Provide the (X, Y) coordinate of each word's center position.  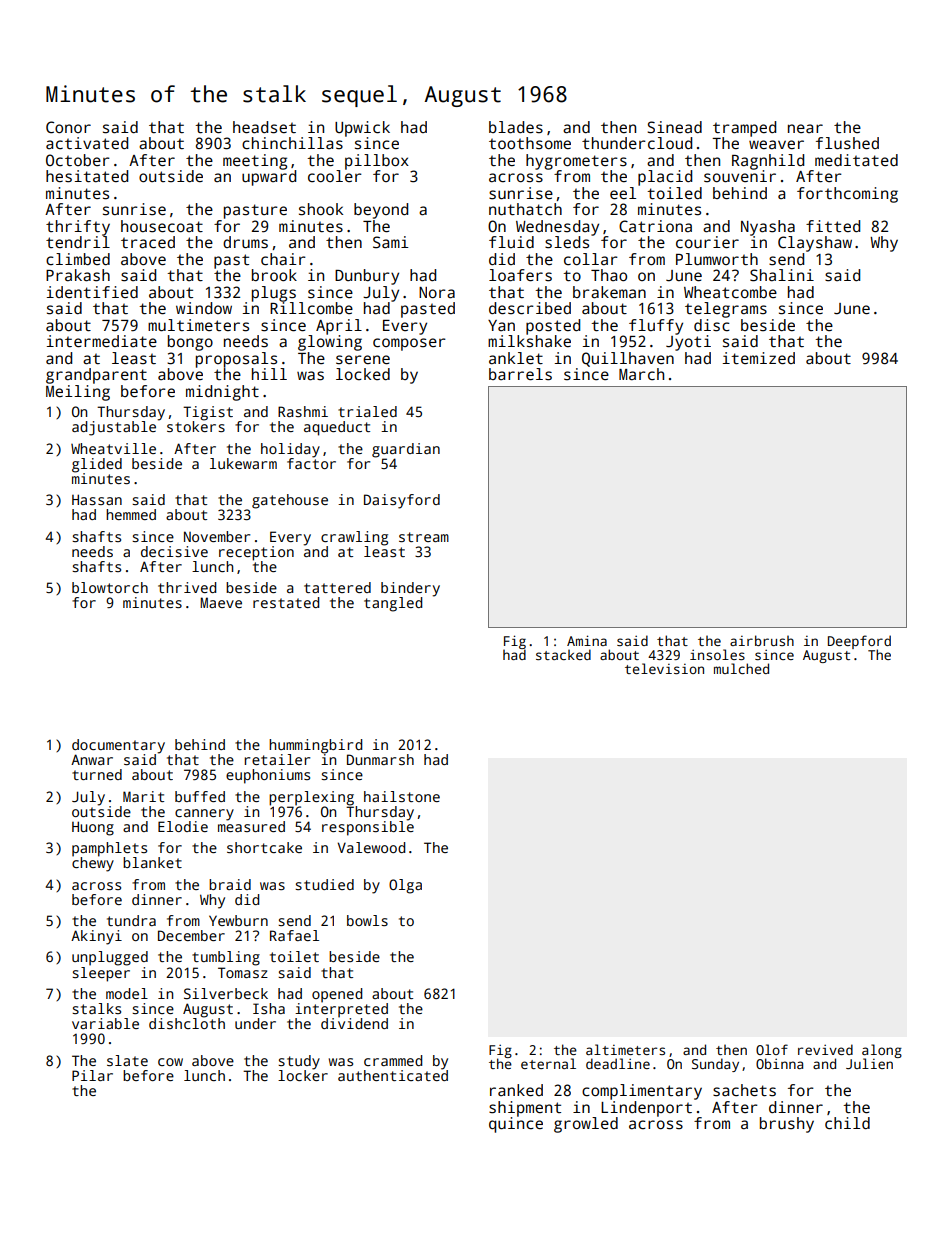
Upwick (362, 129)
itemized (759, 358)
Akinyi (96, 937)
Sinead (674, 127)
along (882, 1051)
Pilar (92, 1075)
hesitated (87, 176)
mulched (741, 668)
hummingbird (315, 746)
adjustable (114, 428)
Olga (405, 886)
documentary (118, 746)
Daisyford (402, 501)
